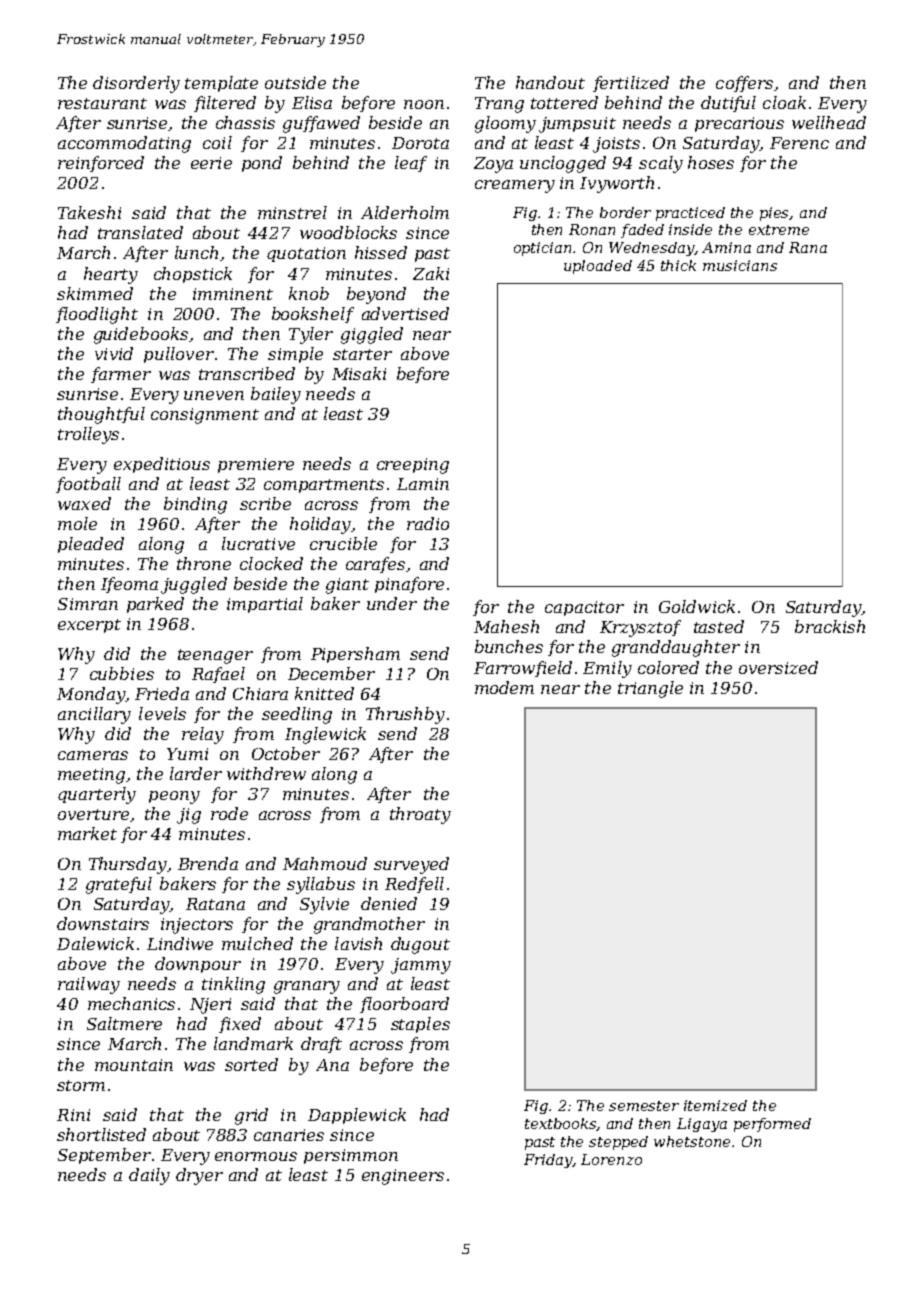 This screenshot has height=1314, width=924. What do you see at coordinates (88, 435) in the screenshot?
I see `trolleys` at bounding box center [88, 435].
